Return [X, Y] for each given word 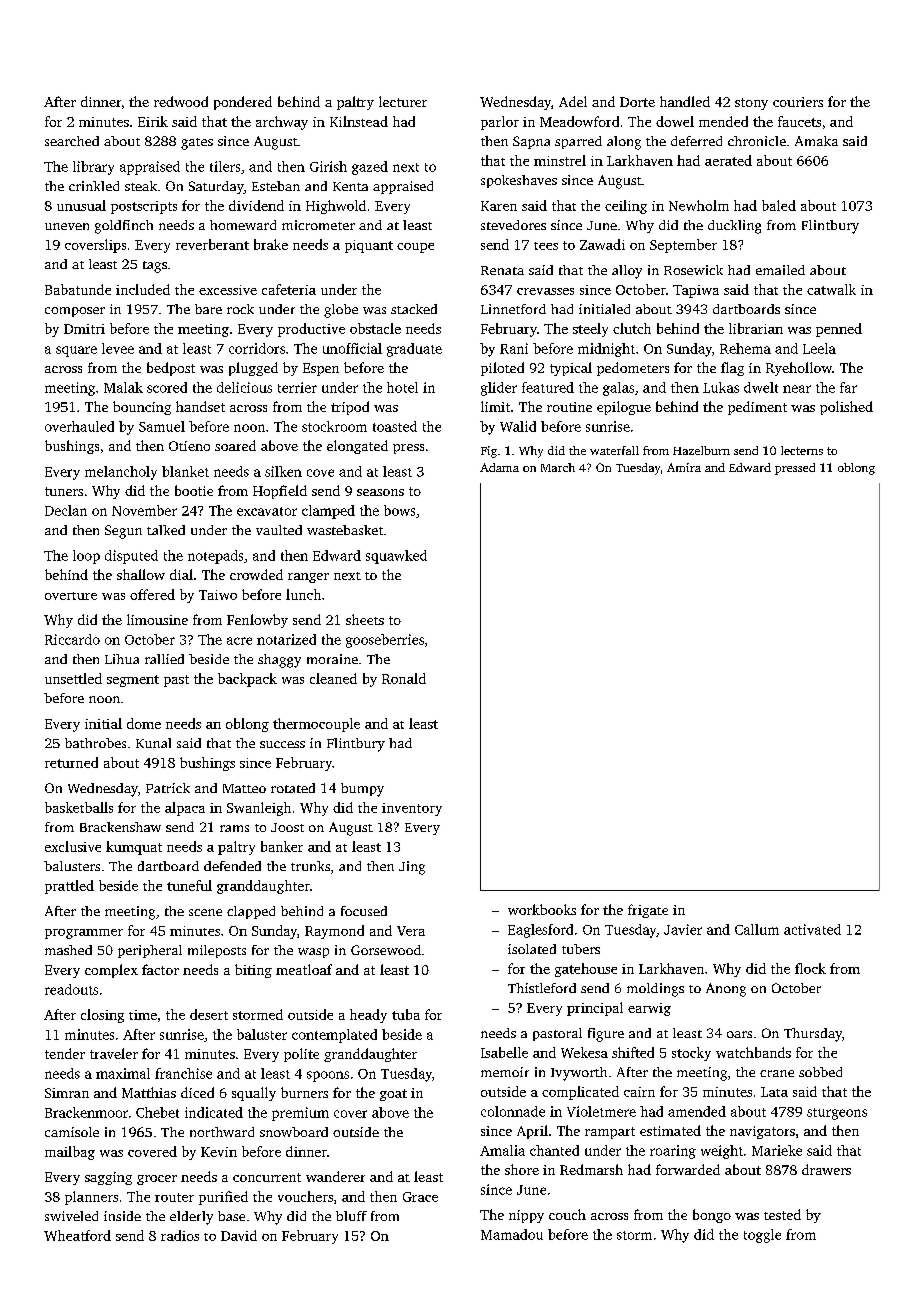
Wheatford [77, 1235]
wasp [313, 953]
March [558, 467]
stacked [414, 309]
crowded [256, 574]
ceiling [626, 207]
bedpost [171, 369]
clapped [251, 912]
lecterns [802, 450]
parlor [500, 123]
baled [779, 205]
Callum [757, 929]
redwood [181, 101]
